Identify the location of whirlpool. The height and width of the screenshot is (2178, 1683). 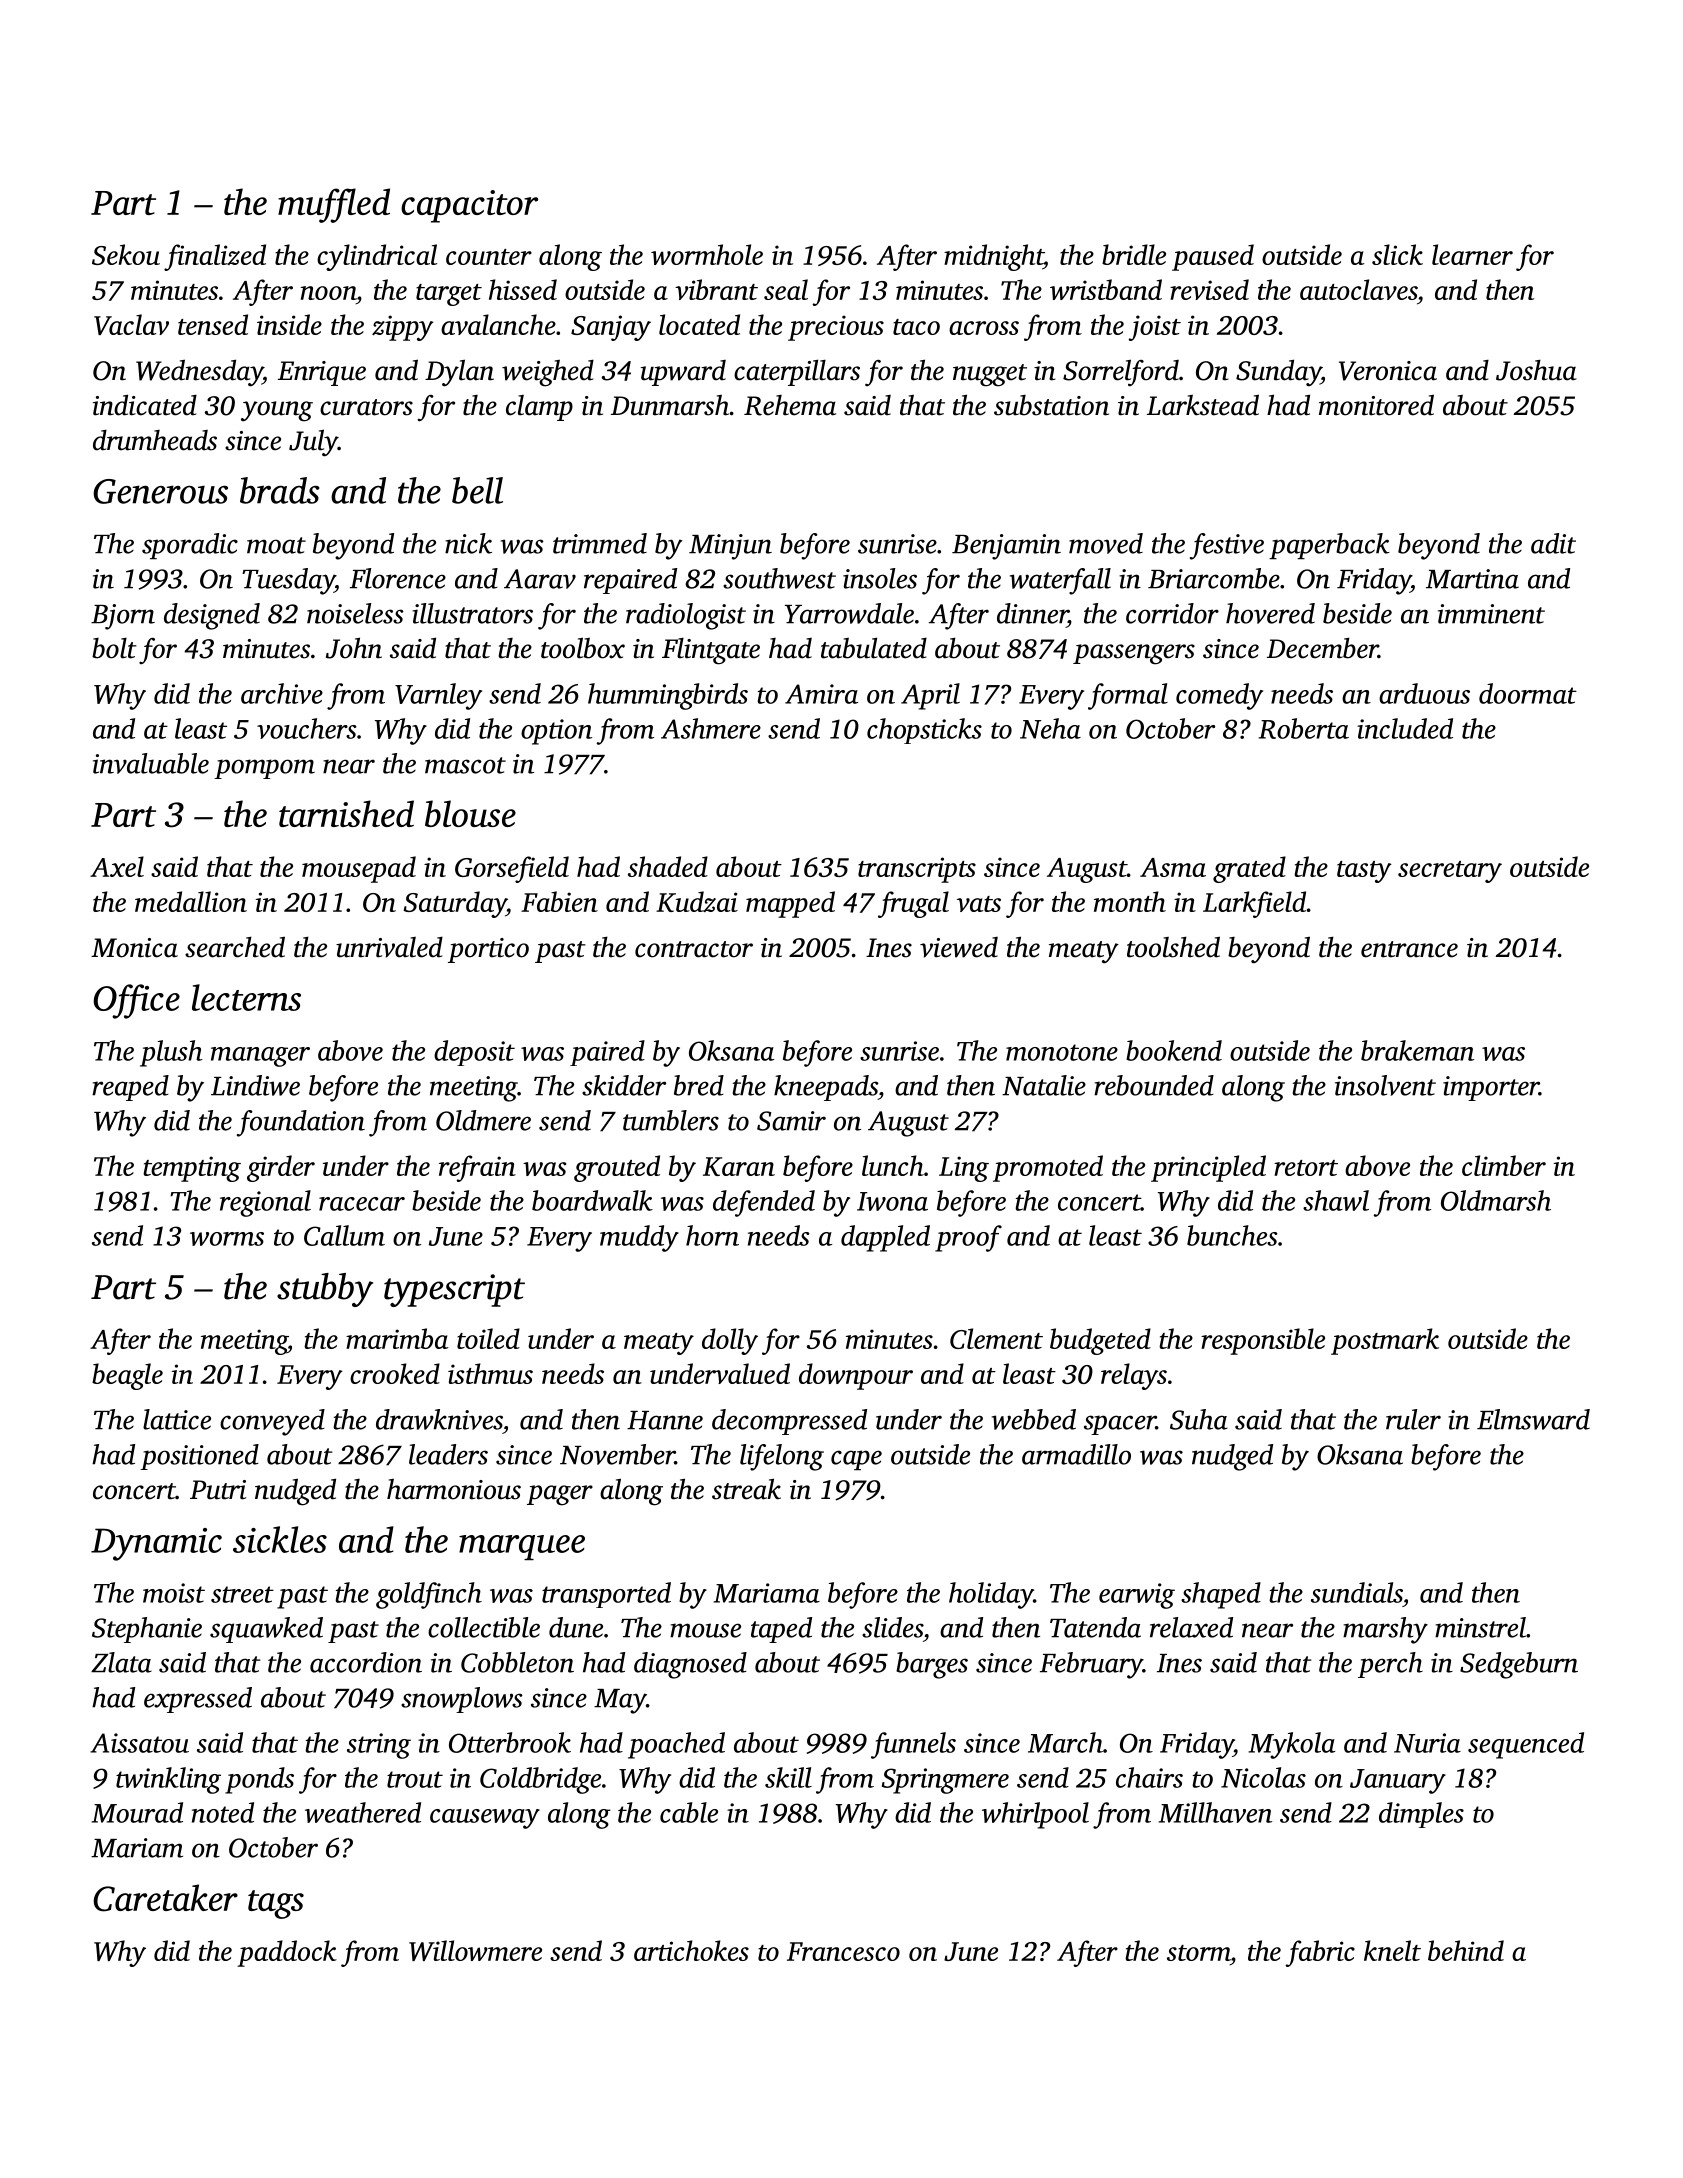
(1035, 1815).
